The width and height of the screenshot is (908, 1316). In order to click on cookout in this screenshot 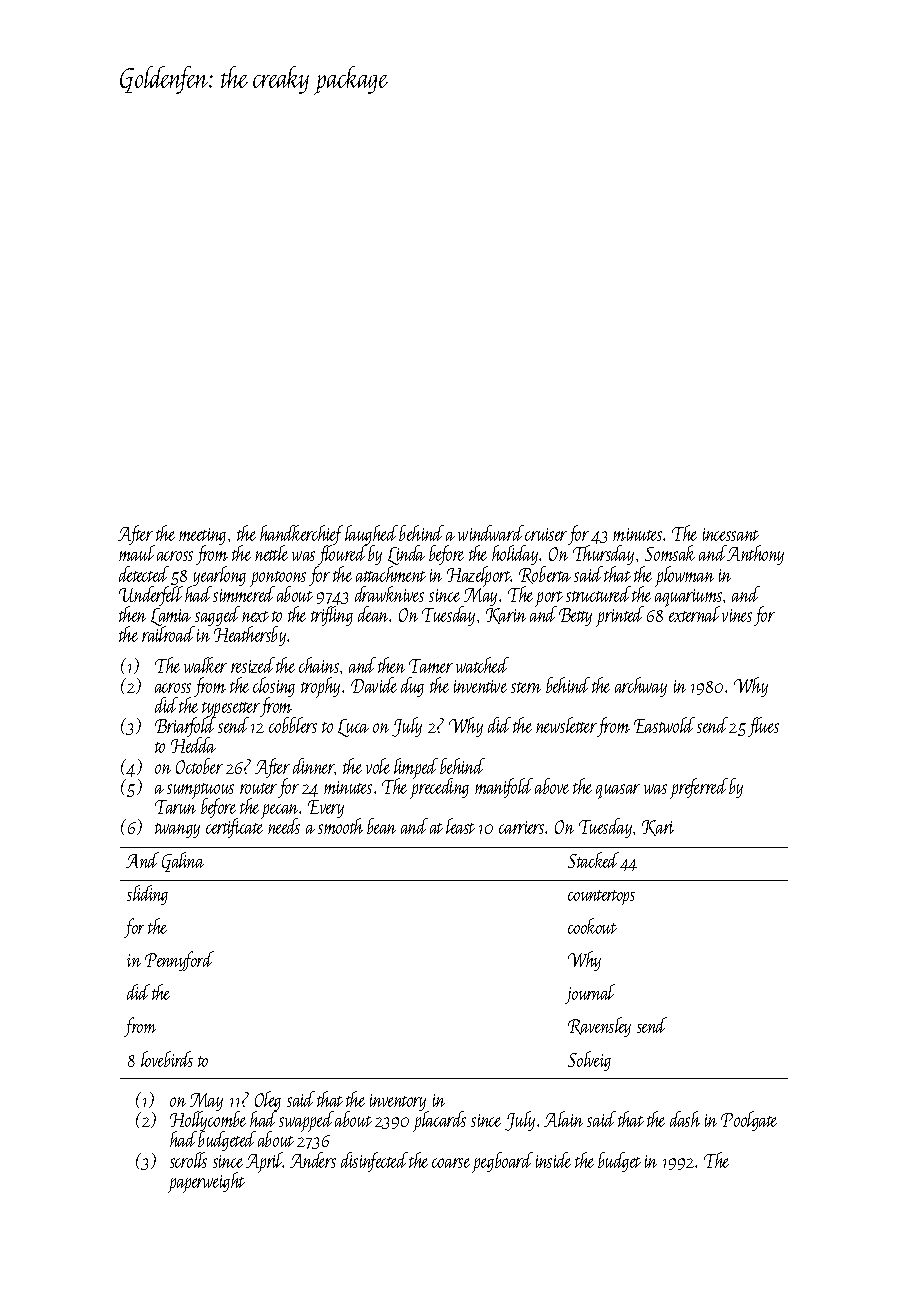, I will do `click(592, 926)`.
